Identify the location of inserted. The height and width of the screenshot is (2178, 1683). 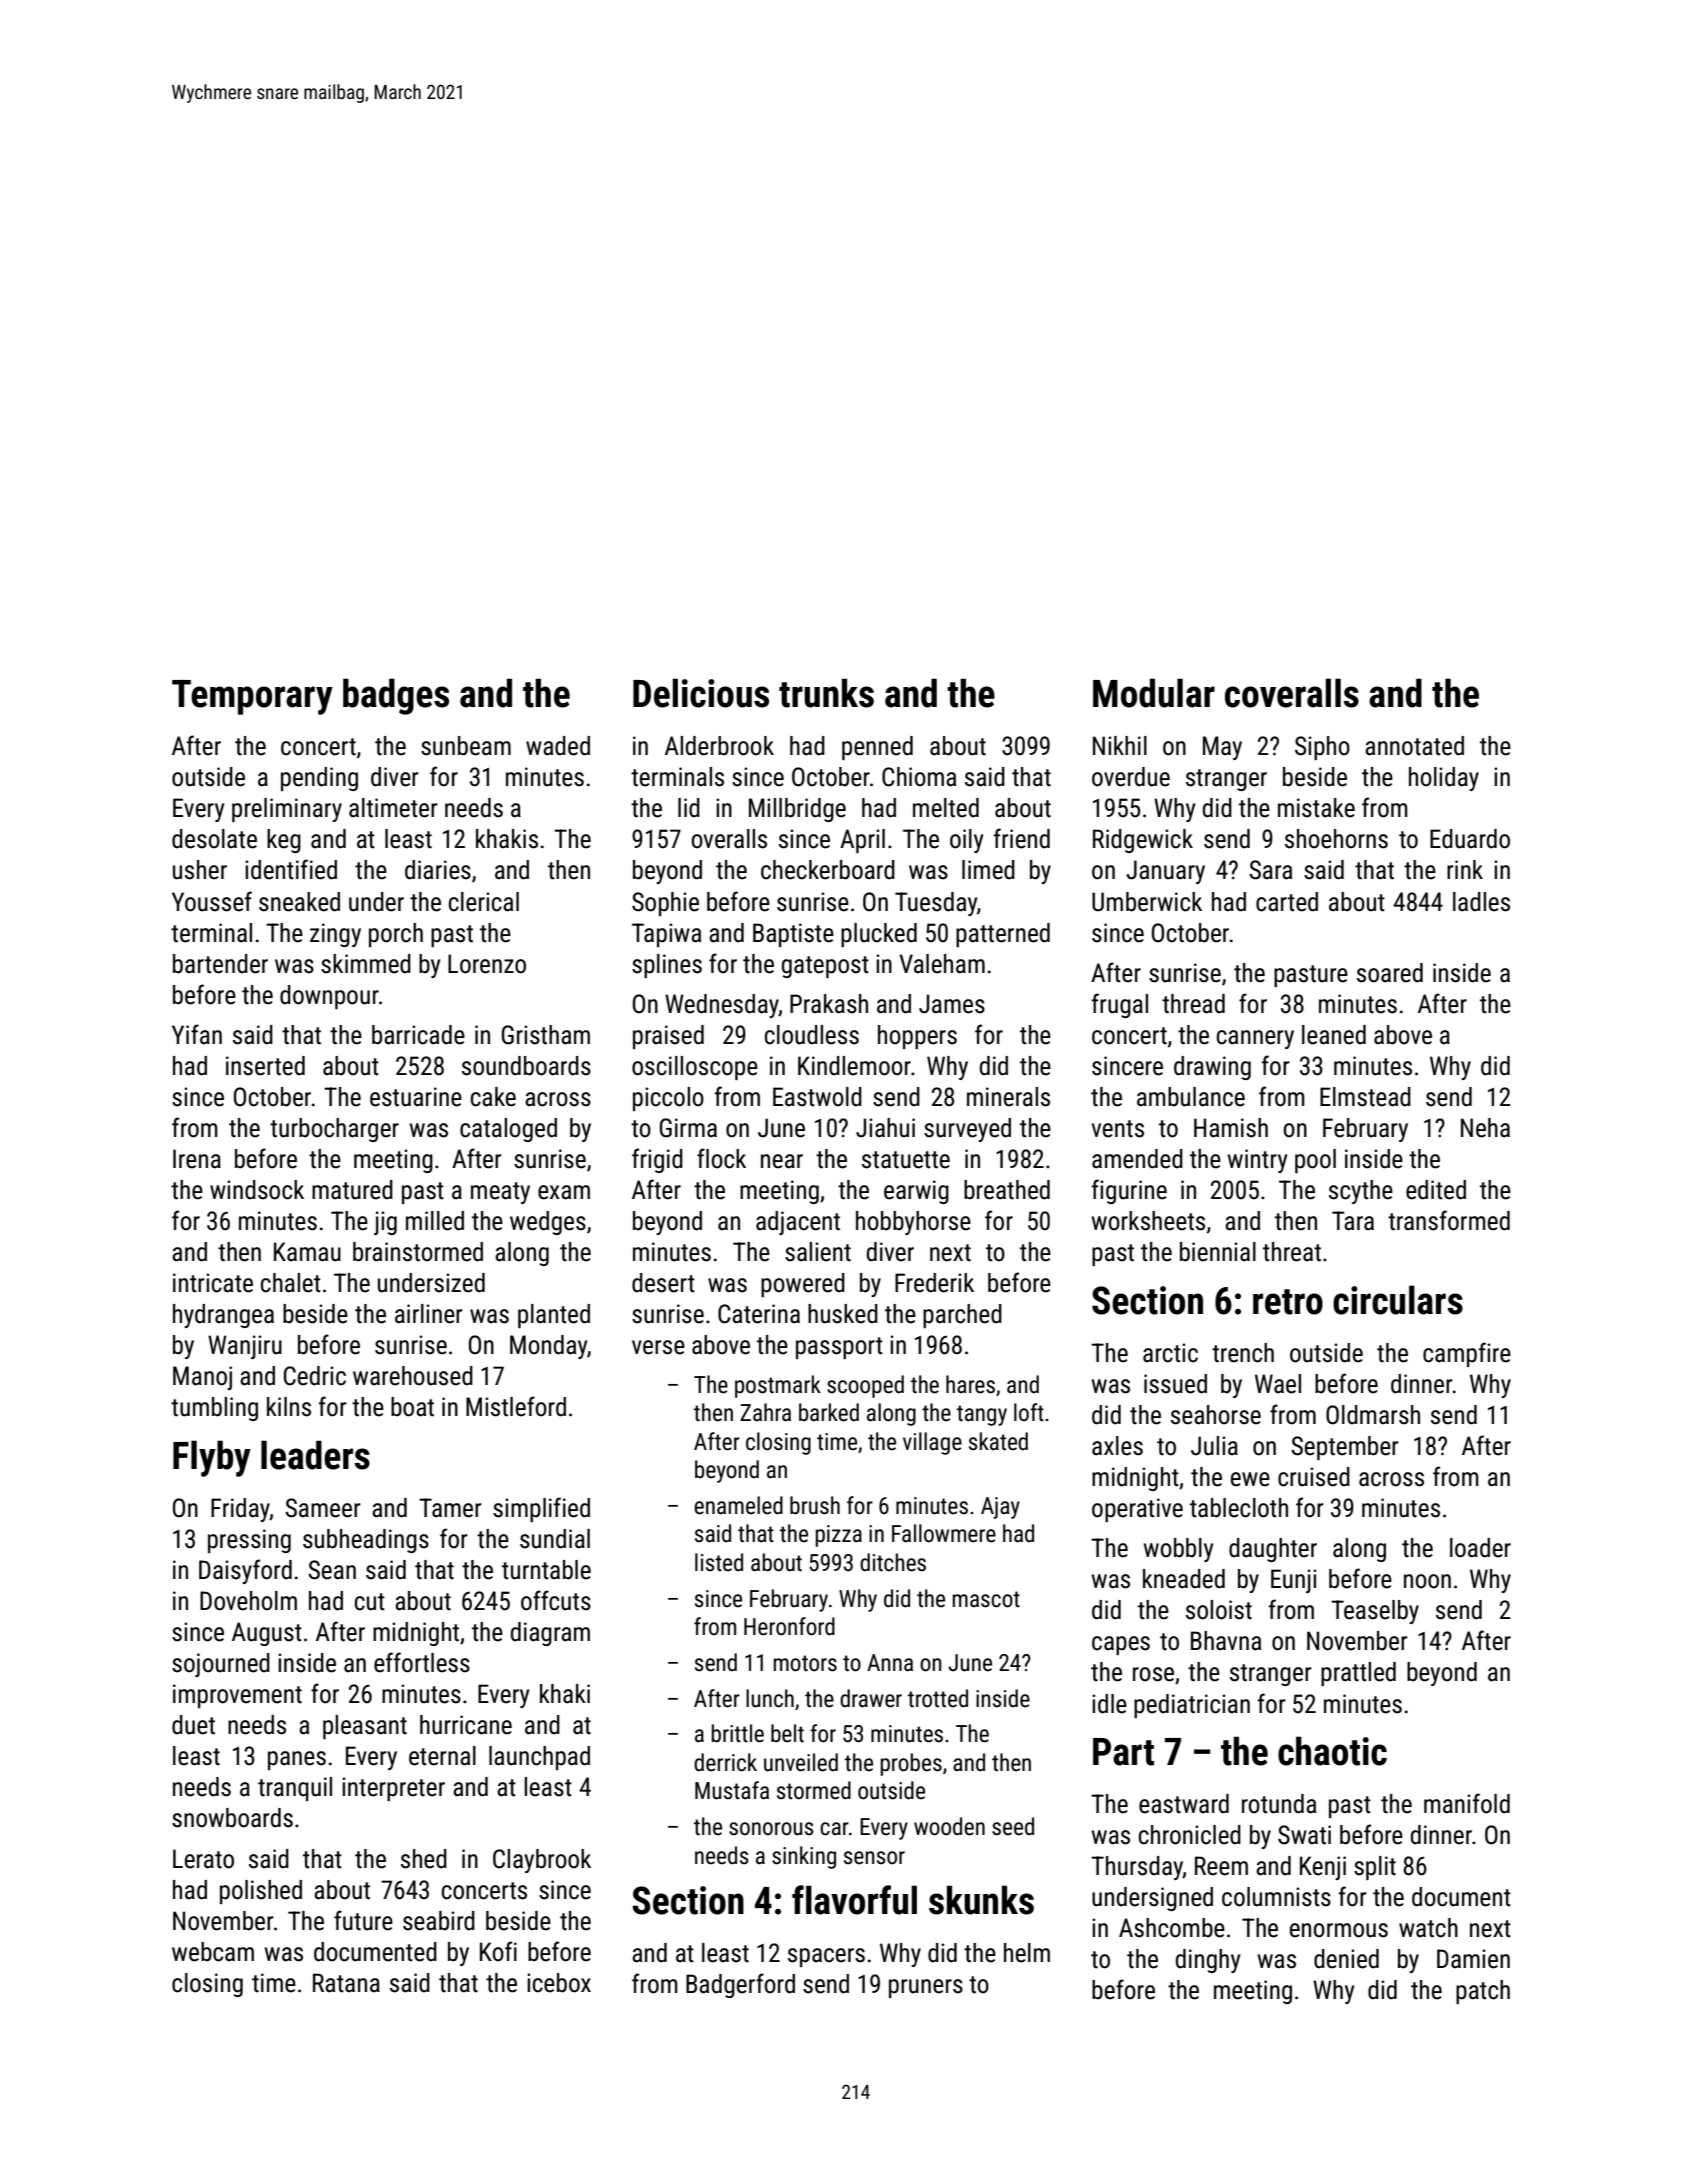
(265, 1066).
